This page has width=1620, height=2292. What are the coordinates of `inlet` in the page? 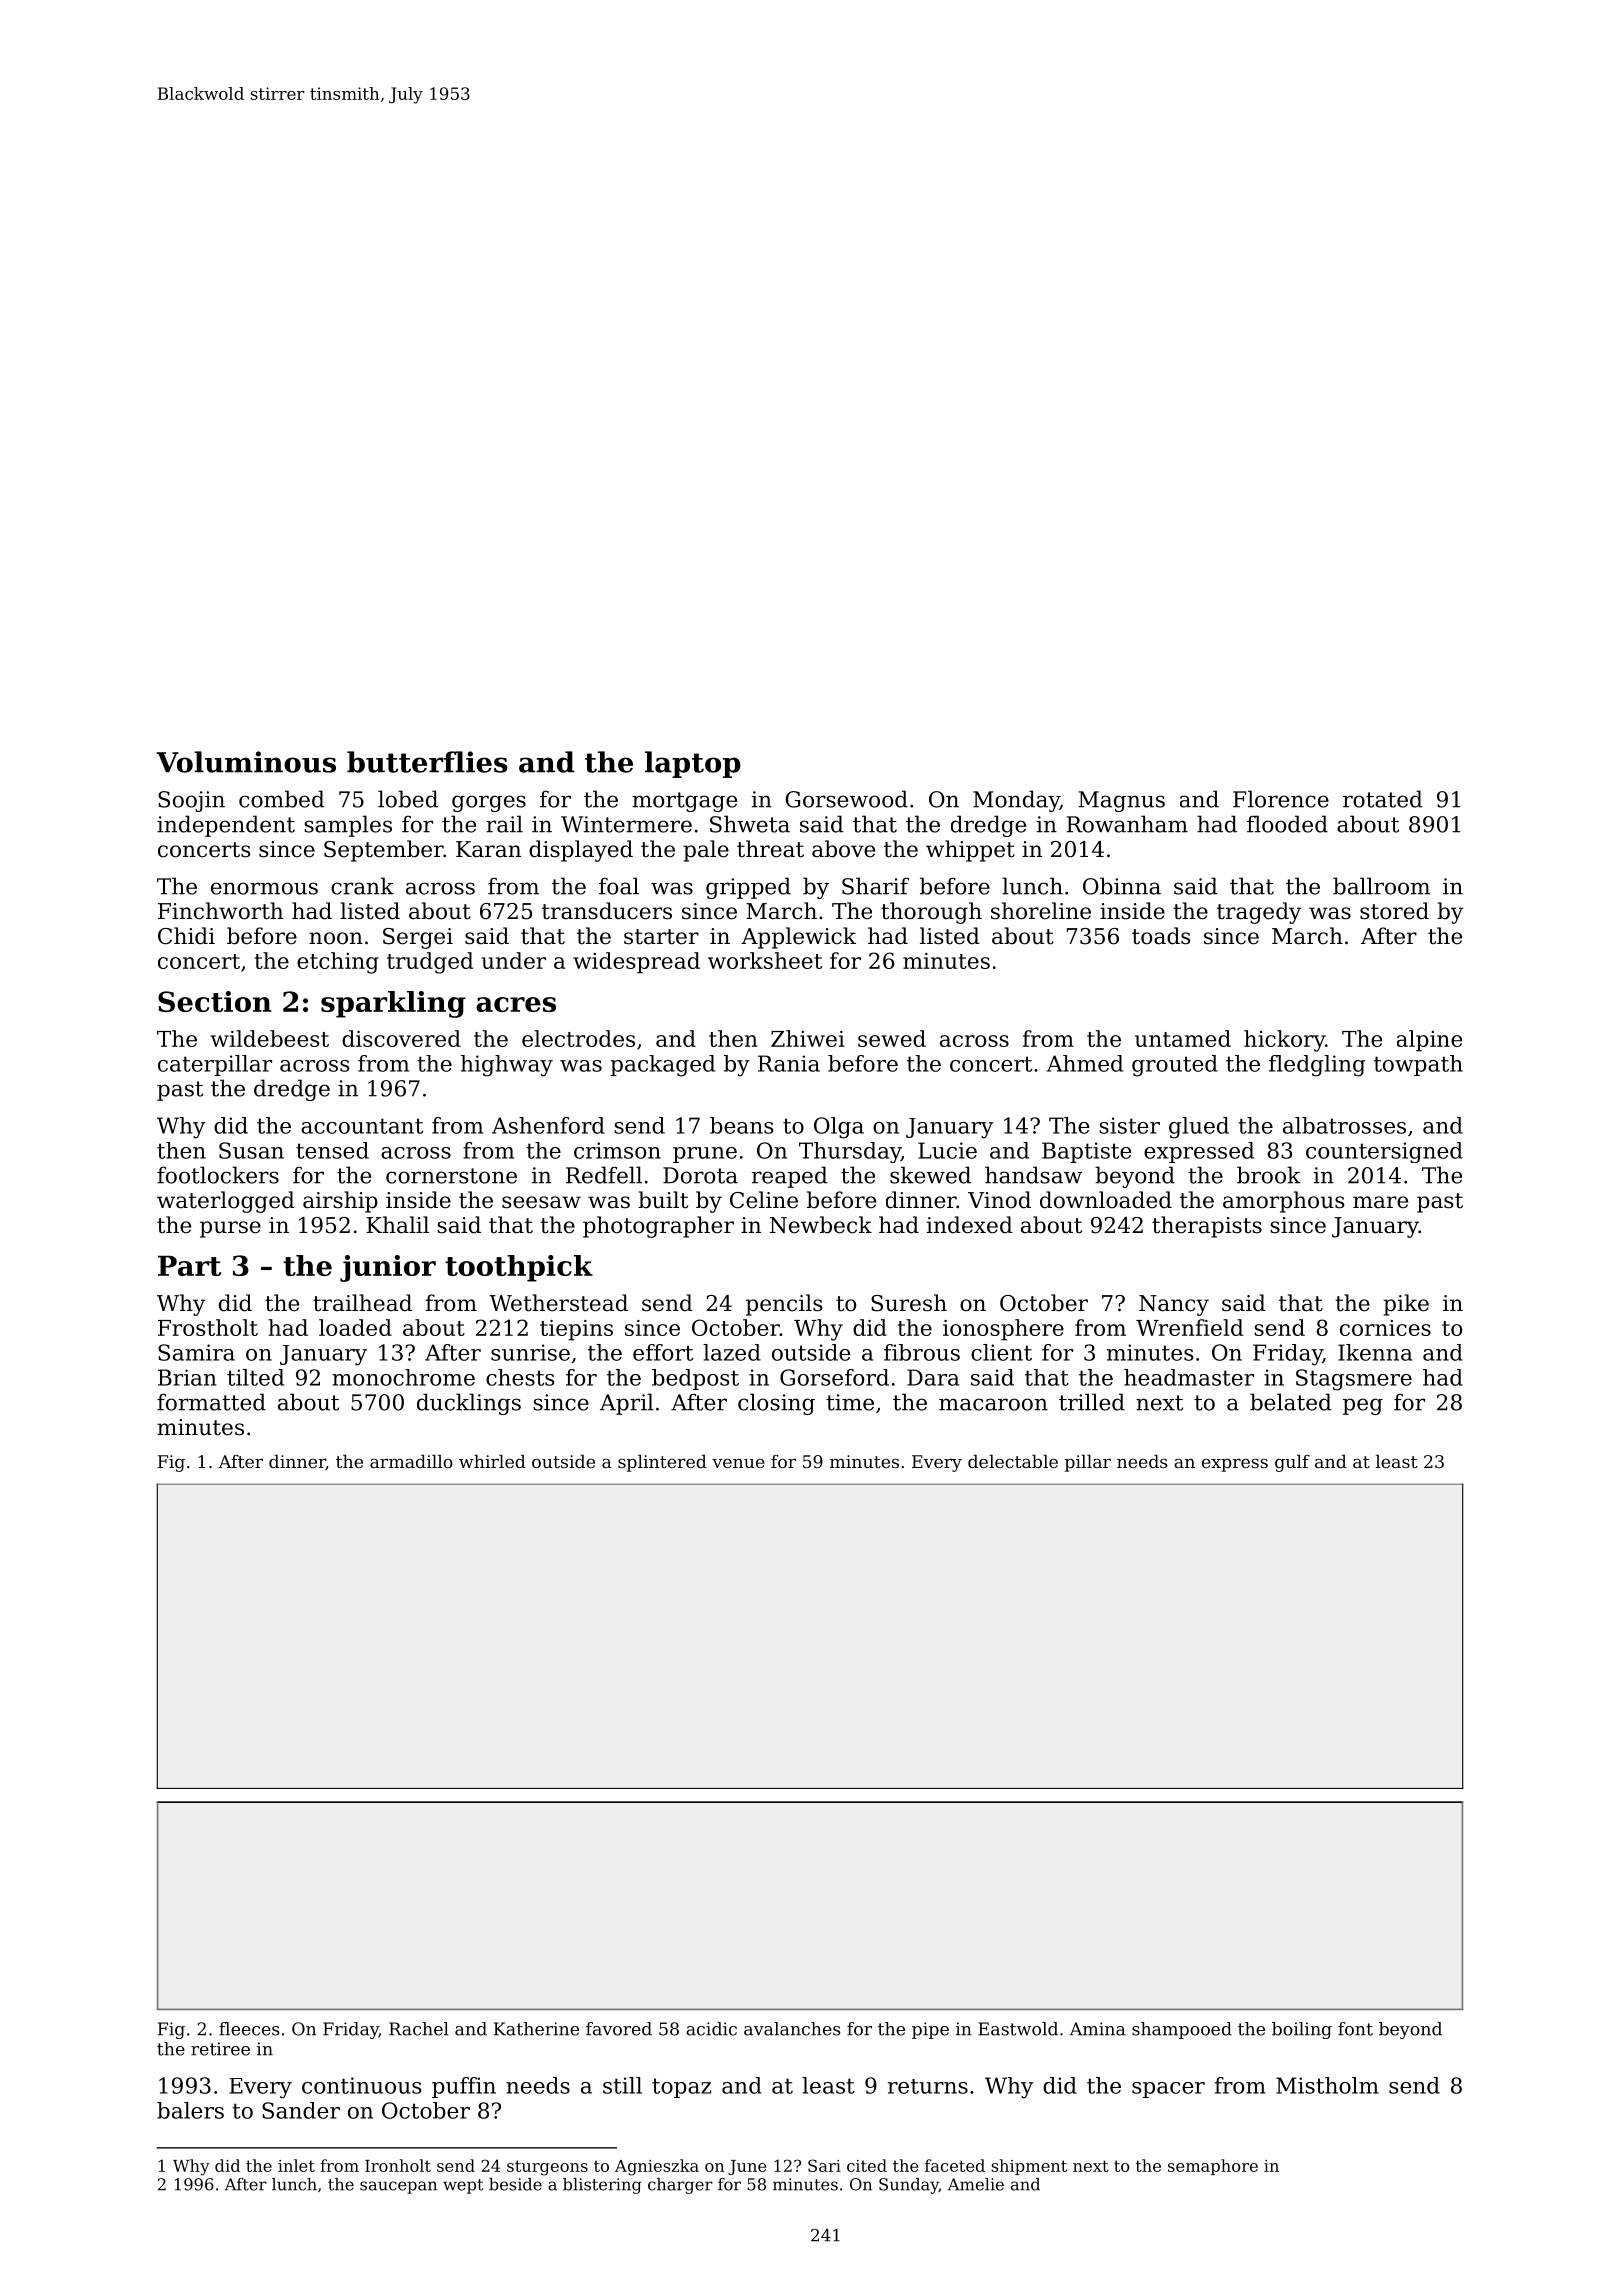 It's located at (296, 2165).
